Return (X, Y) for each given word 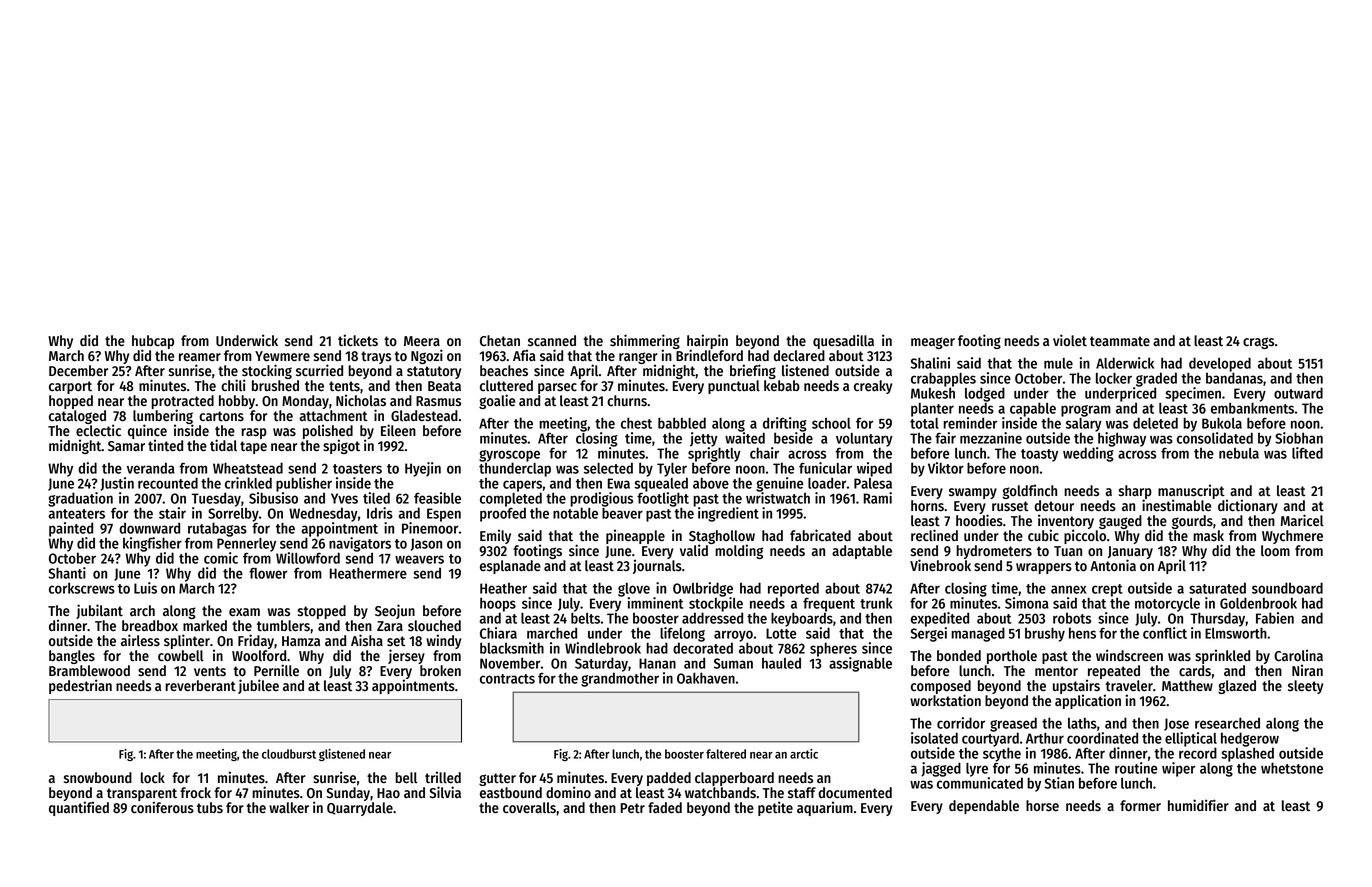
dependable (984, 807)
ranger (638, 358)
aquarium (825, 808)
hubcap (153, 342)
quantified (79, 808)
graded (1156, 379)
